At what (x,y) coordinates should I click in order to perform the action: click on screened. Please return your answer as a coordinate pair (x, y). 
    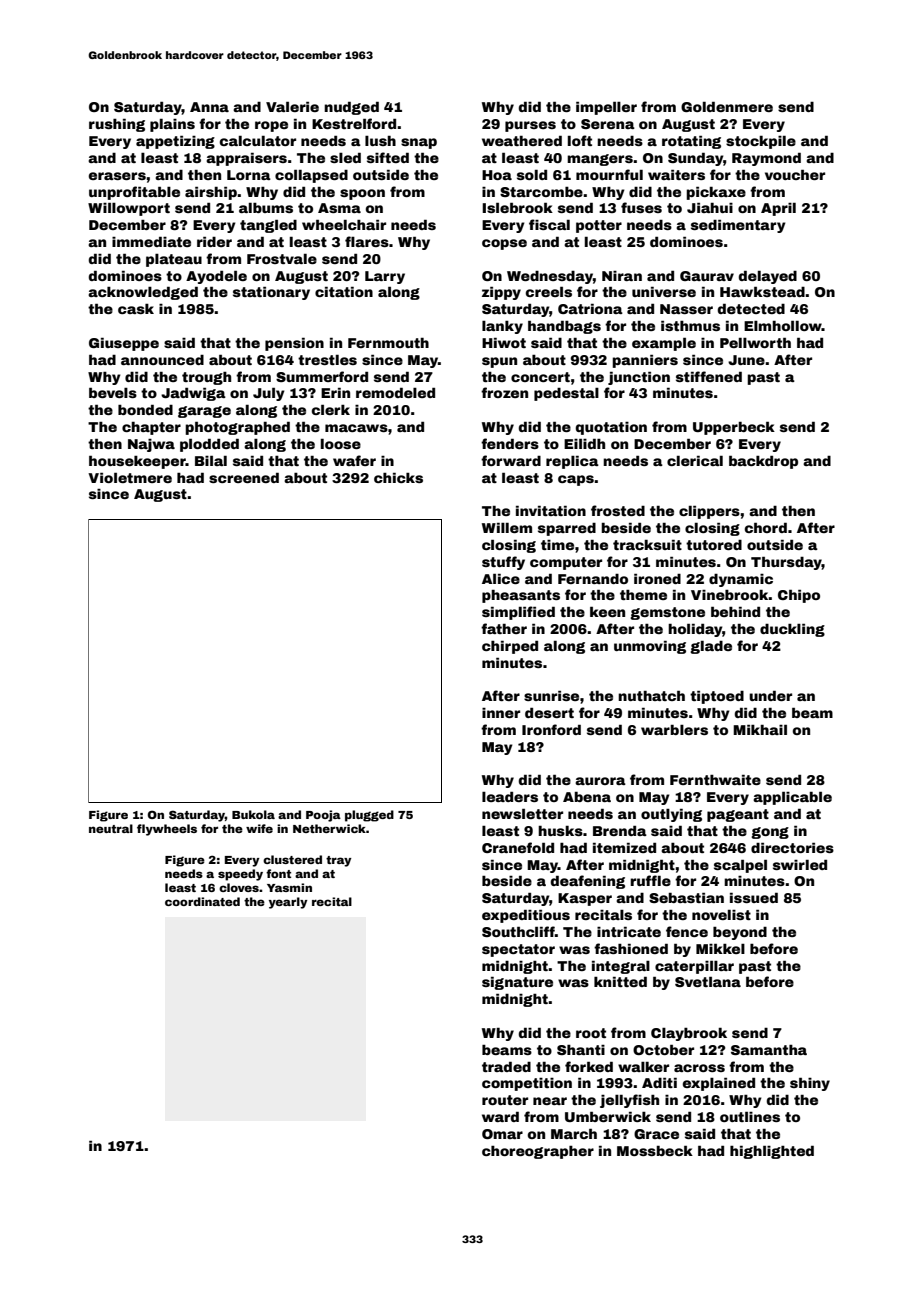
    Looking at the image, I should click on (244, 477).
